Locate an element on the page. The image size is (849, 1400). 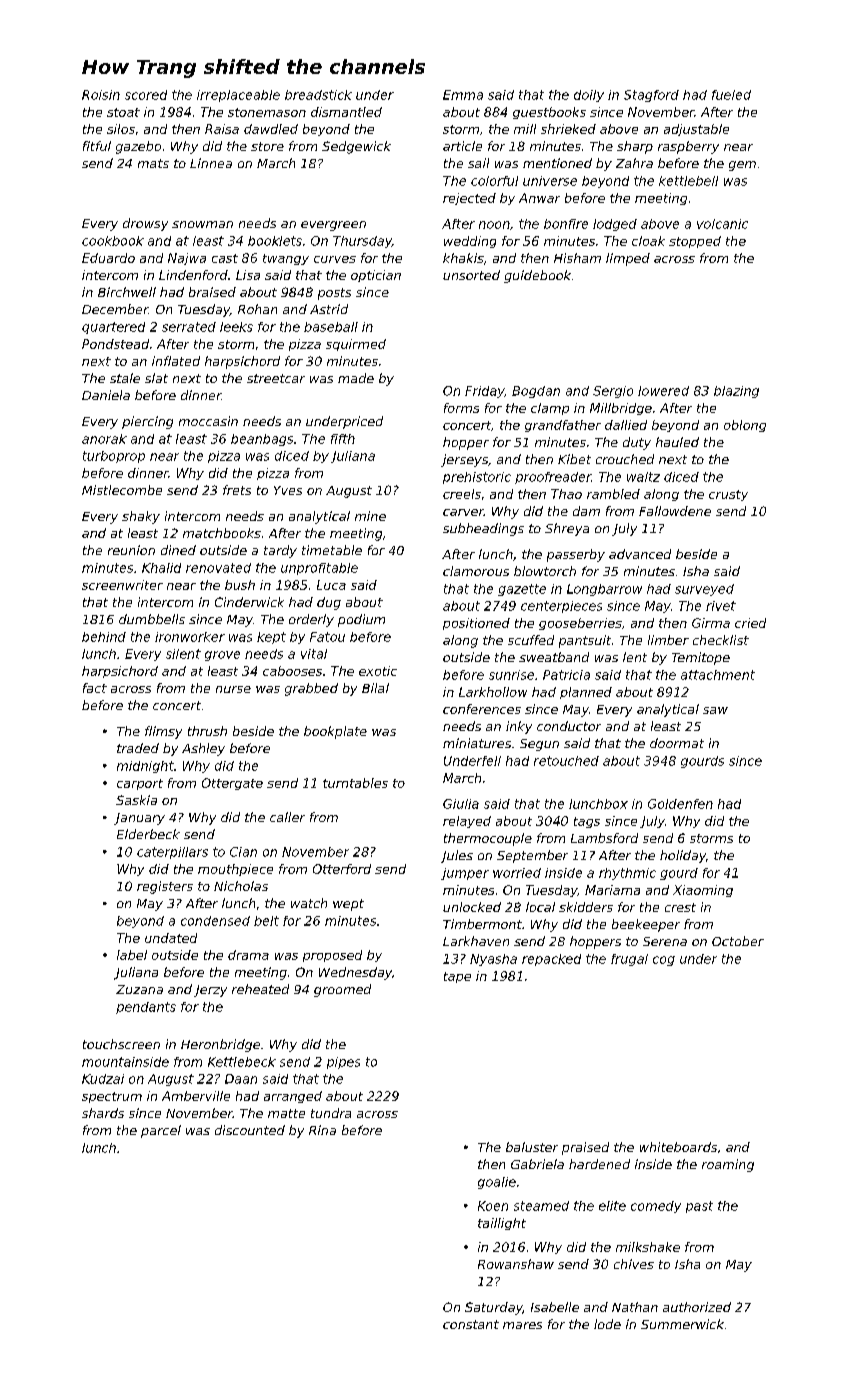
constant is located at coordinates (471, 1324).
